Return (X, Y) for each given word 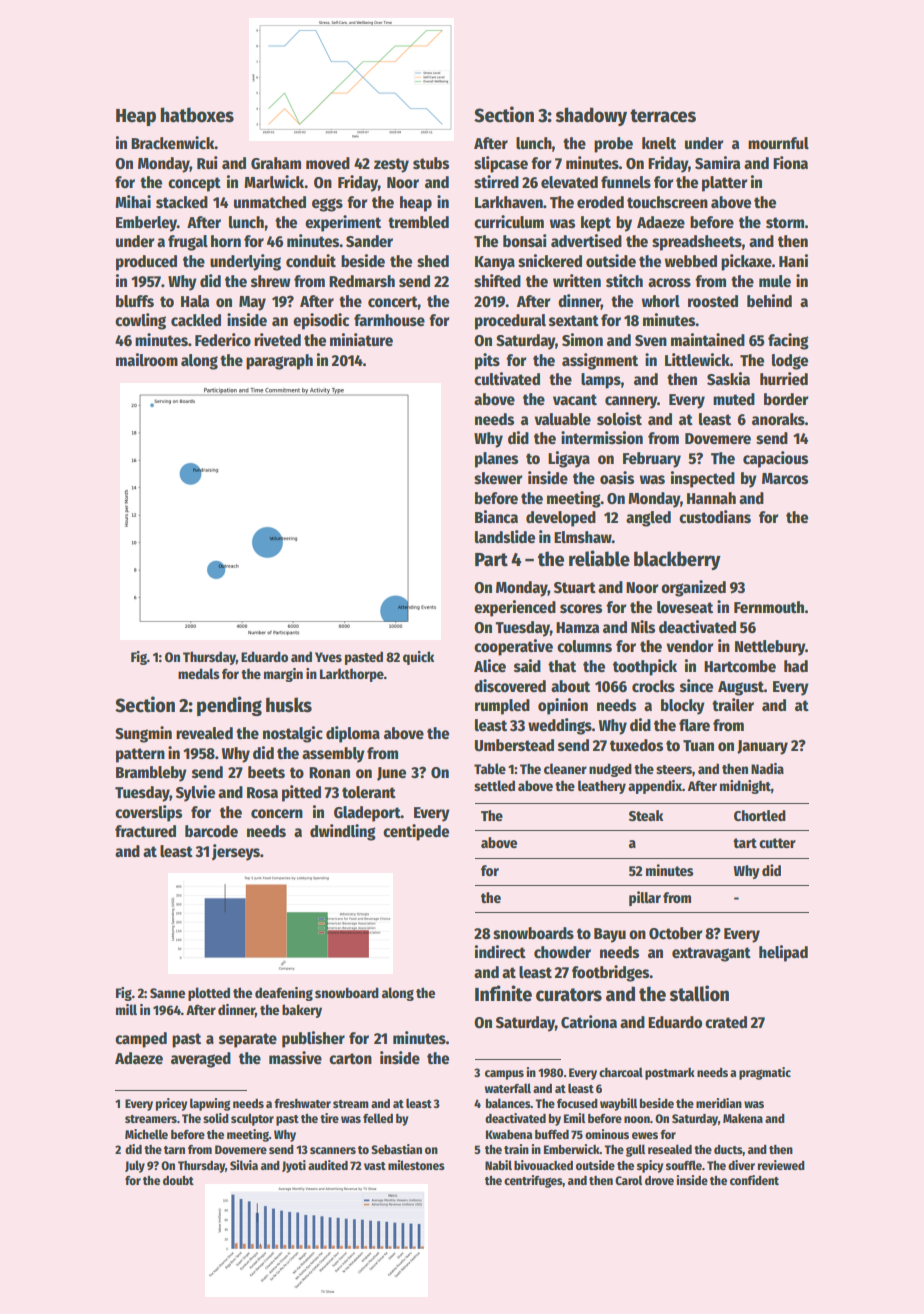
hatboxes (197, 115)
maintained (708, 340)
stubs (431, 163)
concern (277, 814)
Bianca (496, 517)
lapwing (210, 1104)
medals (199, 673)
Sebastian (396, 1149)
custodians (715, 517)
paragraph (279, 362)
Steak (646, 815)
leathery (602, 787)
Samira (717, 162)
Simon (582, 340)
